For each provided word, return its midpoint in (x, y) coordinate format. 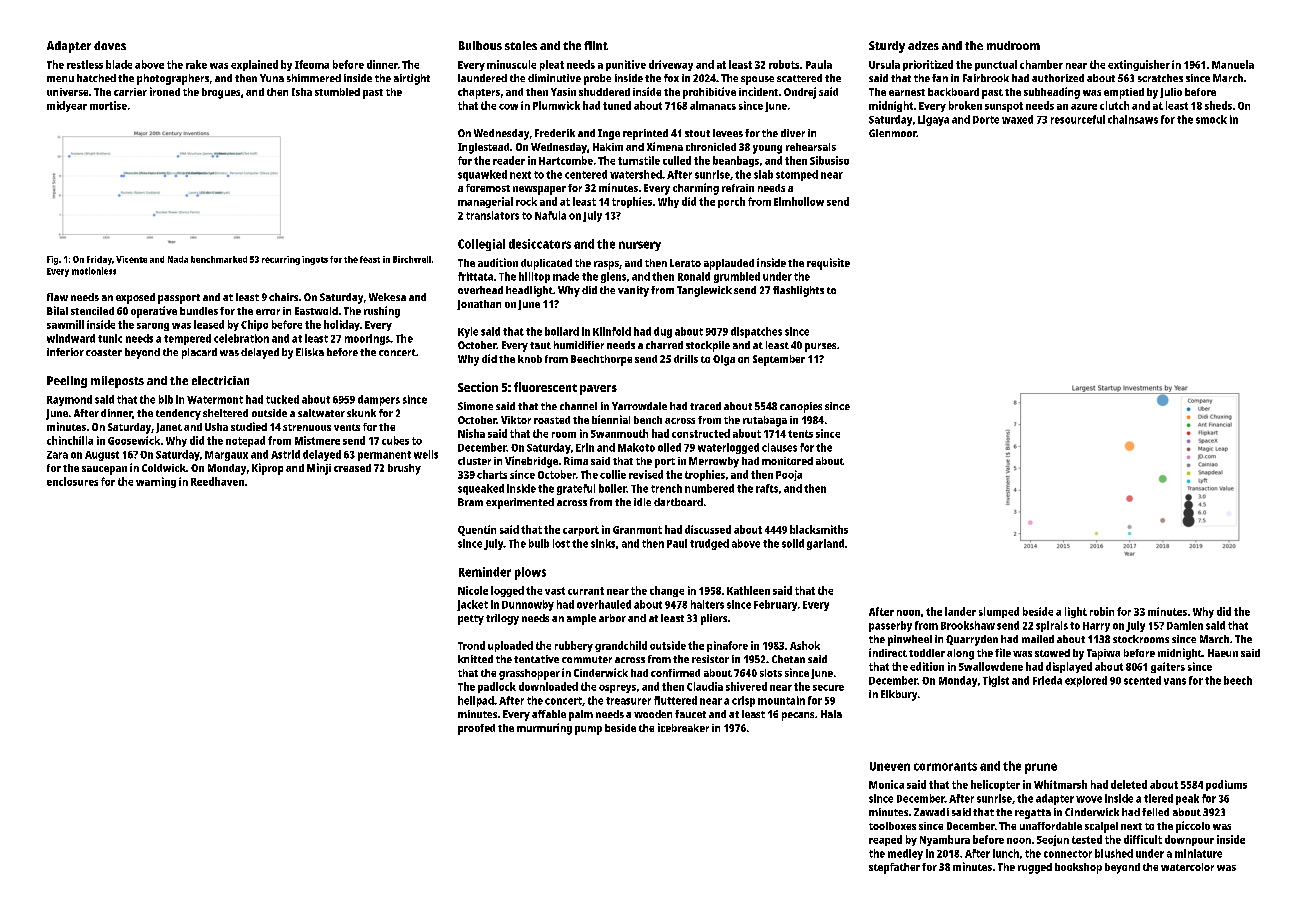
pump (588, 730)
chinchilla (70, 440)
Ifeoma (312, 64)
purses (820, 347)
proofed (476, 729)
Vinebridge (531, 462)
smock (1211, 119)
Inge (609, 134)
